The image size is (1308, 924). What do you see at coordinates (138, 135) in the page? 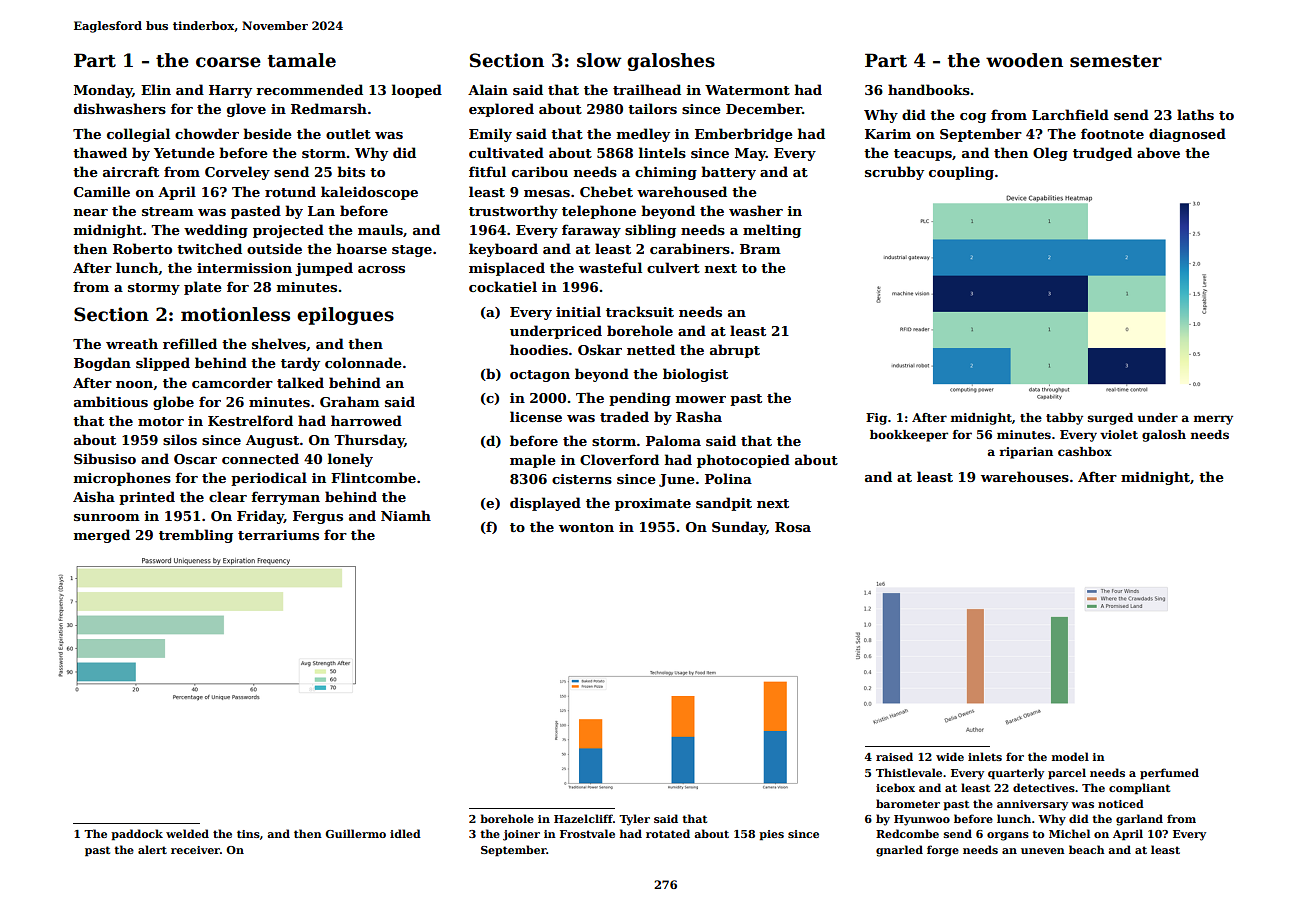
I see `collegial` at bounding box center [138, 135].
